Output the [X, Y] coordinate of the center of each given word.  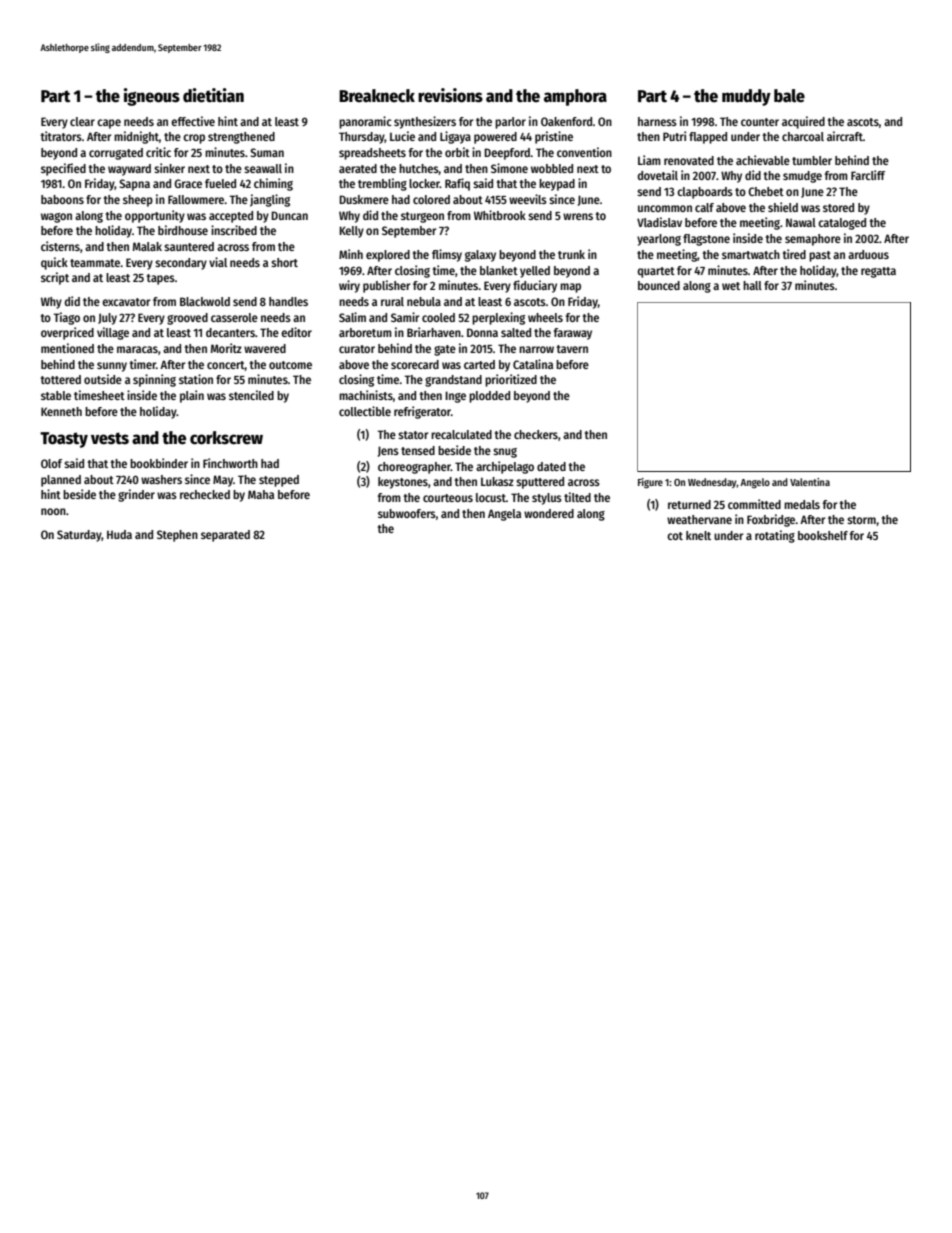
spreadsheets [372, 154]
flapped [708, 138]
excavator [126, 302]
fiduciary [535, 286]
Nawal [801, 222]
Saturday [79, 536]
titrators [61, 136]
